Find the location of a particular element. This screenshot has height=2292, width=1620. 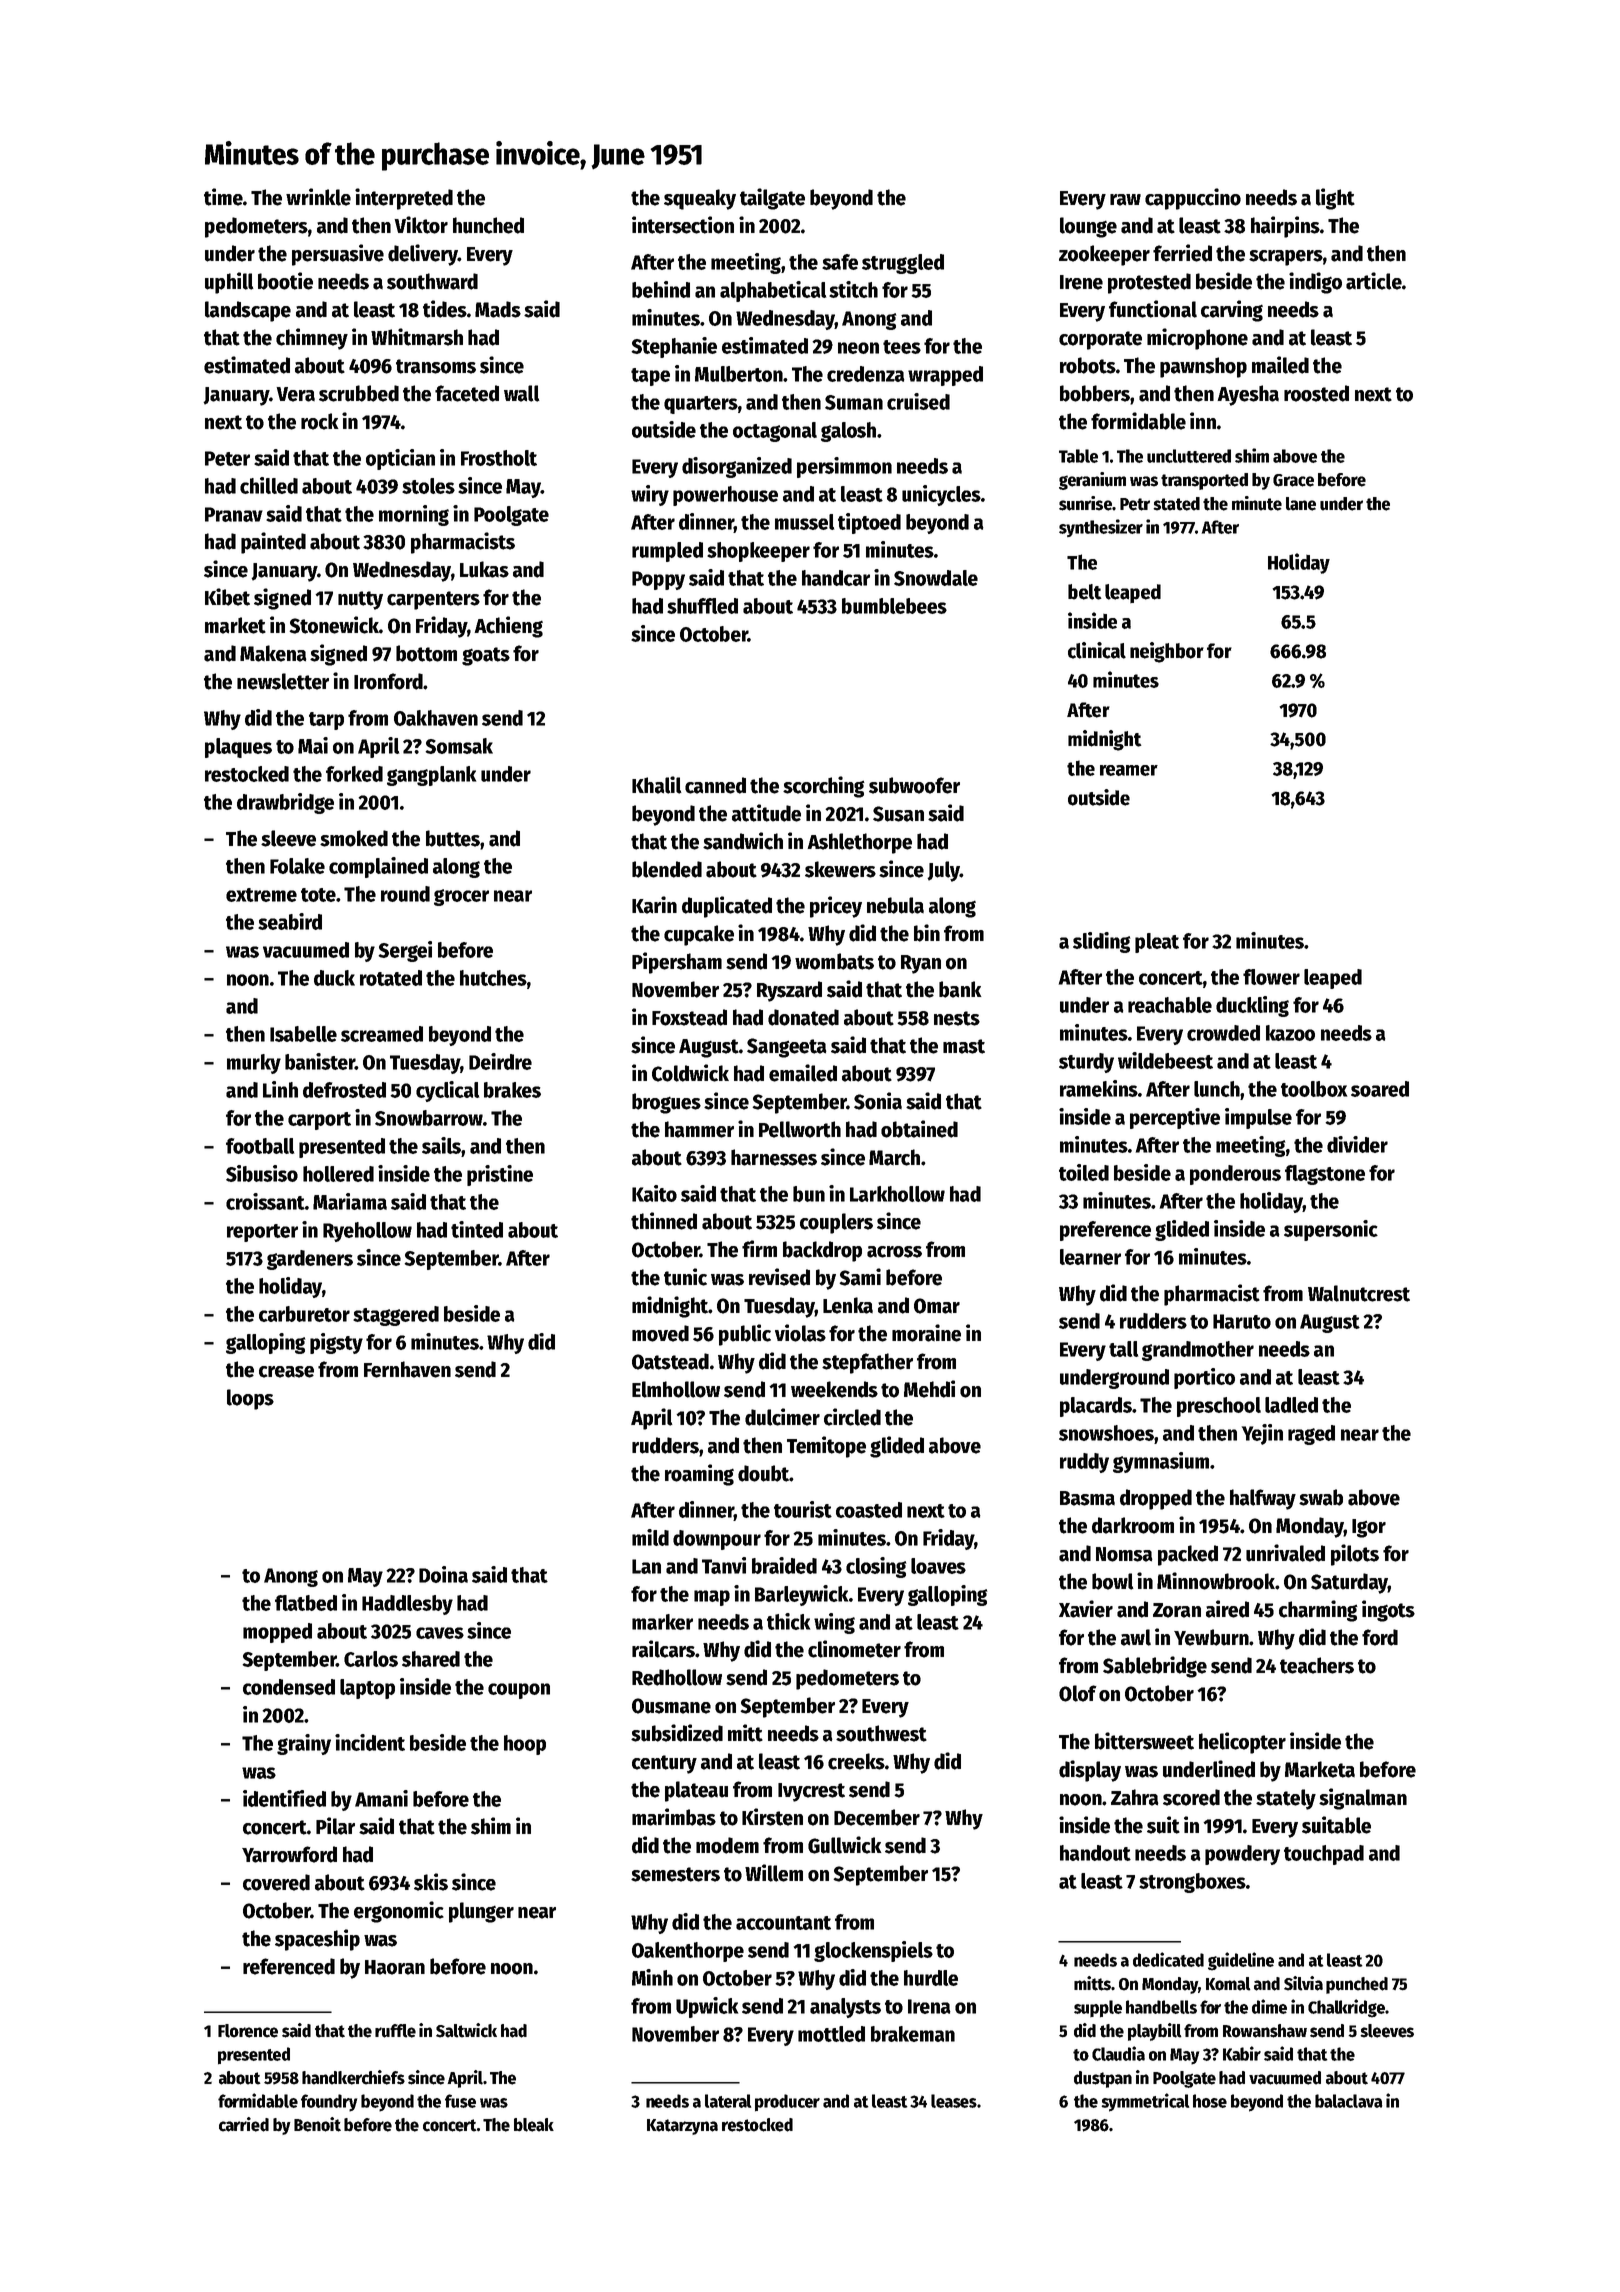

Ryan is located at coordinates (921, 964).
